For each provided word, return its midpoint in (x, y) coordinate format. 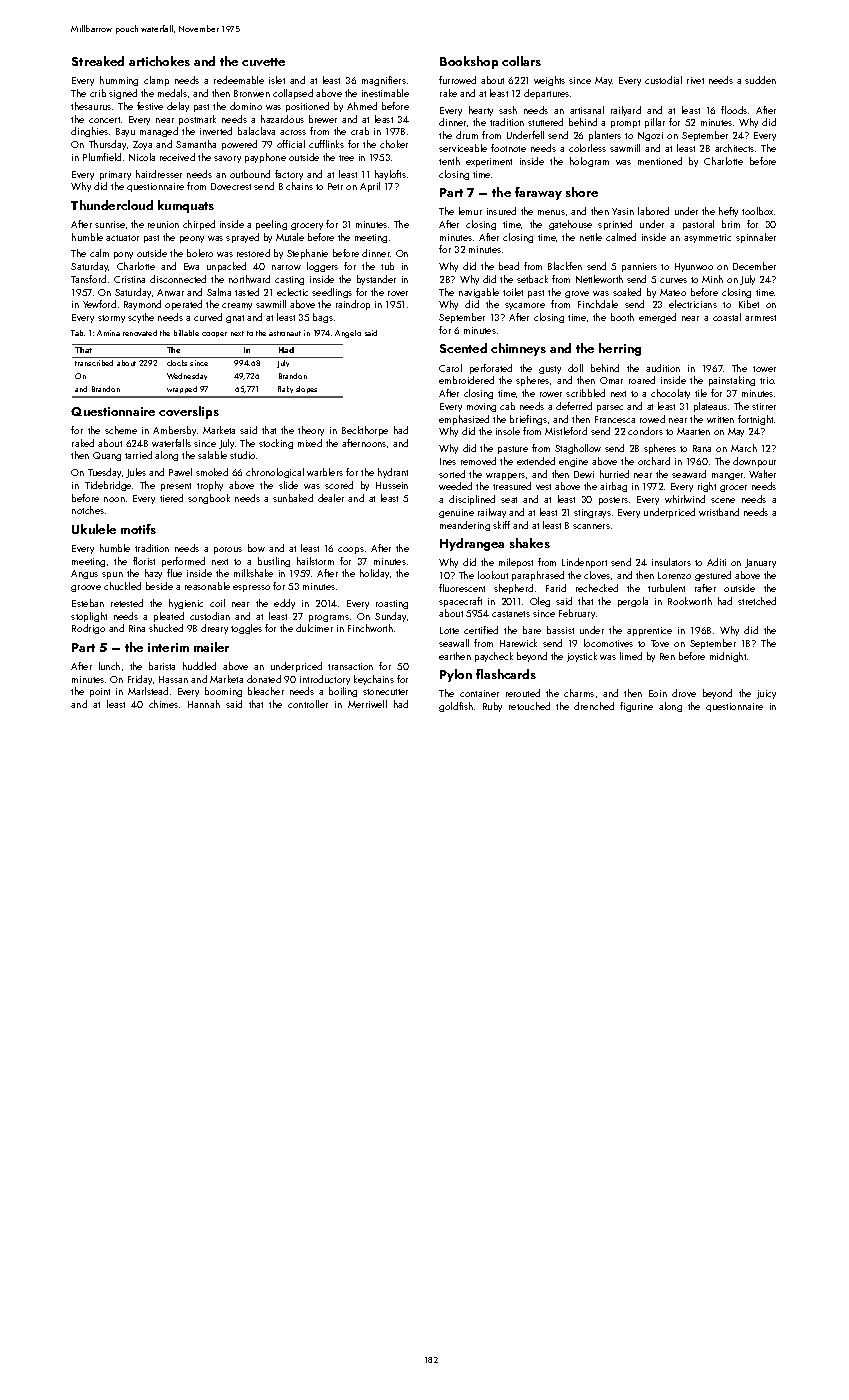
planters (605, 136)
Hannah (204, 704)
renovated (140, 333)
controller (308, 704)
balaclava (256, 131)
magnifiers (384, 81)
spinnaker (756, 238)
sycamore (525, 306)
